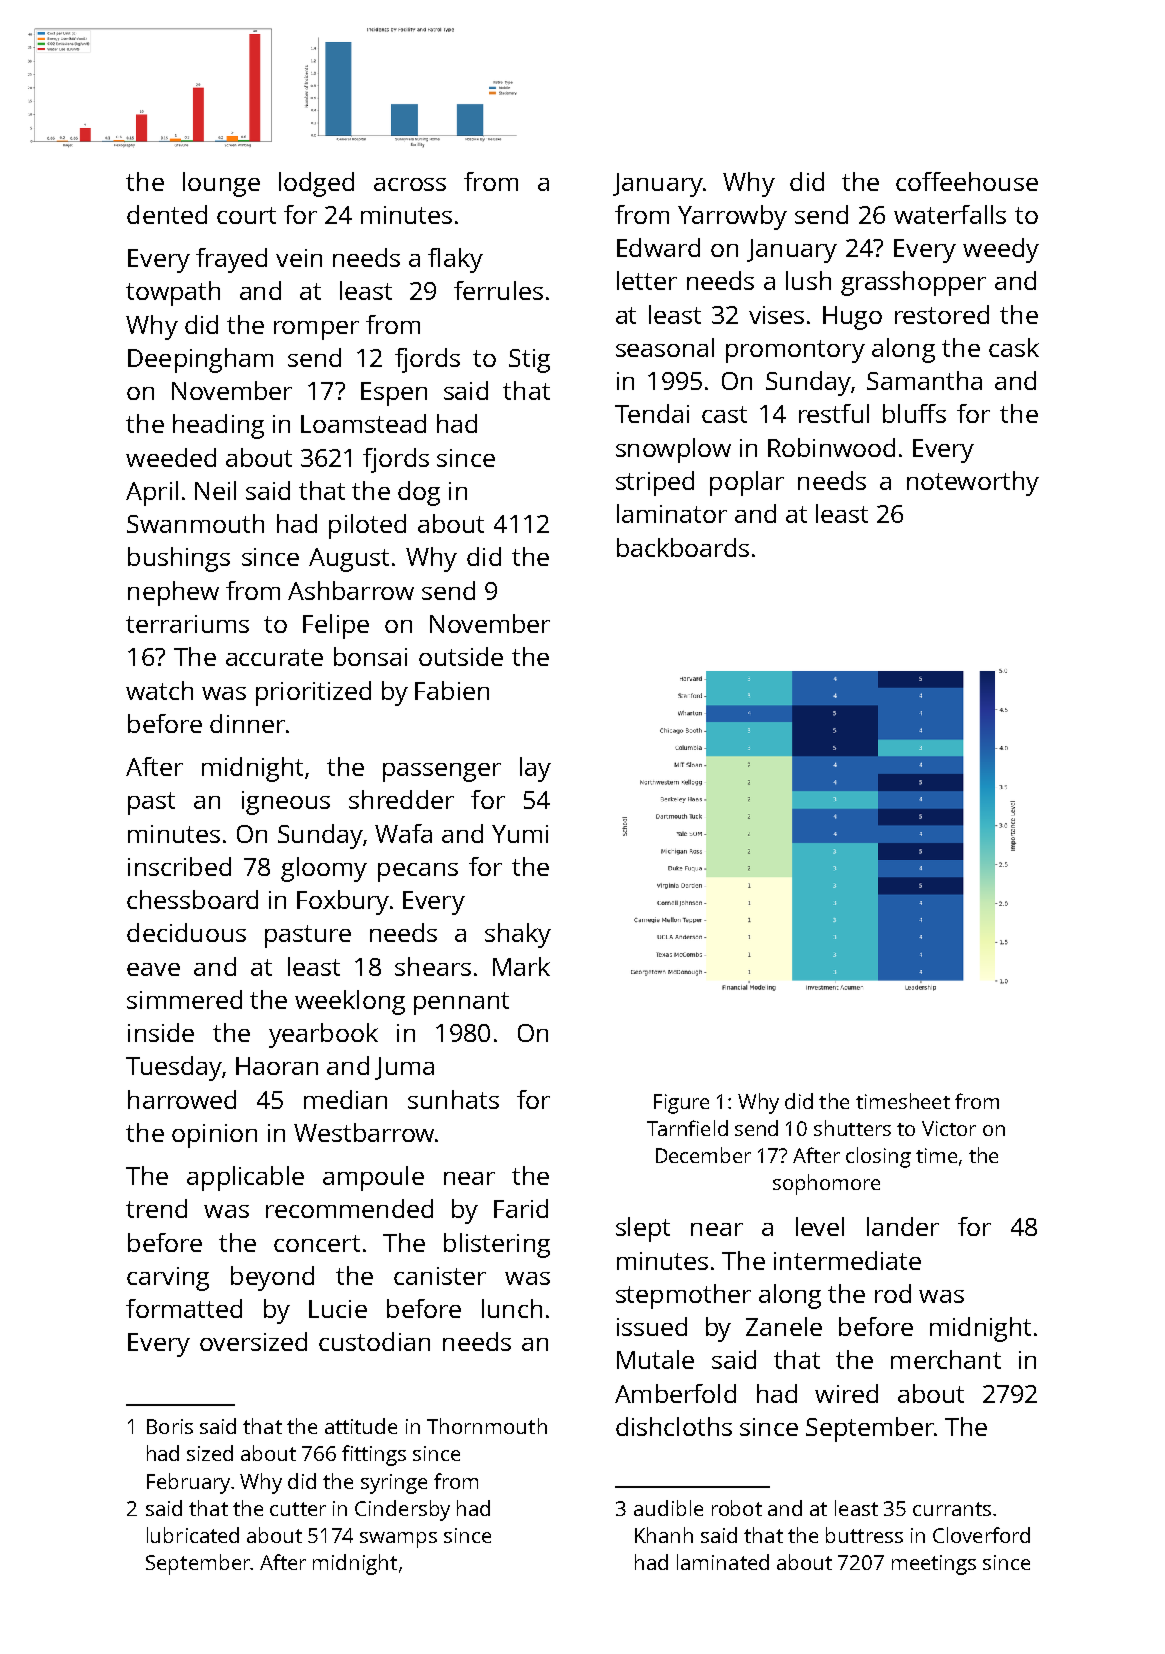 The image size is (1165, 1654). I want to click on romper, so click(316, 330).
